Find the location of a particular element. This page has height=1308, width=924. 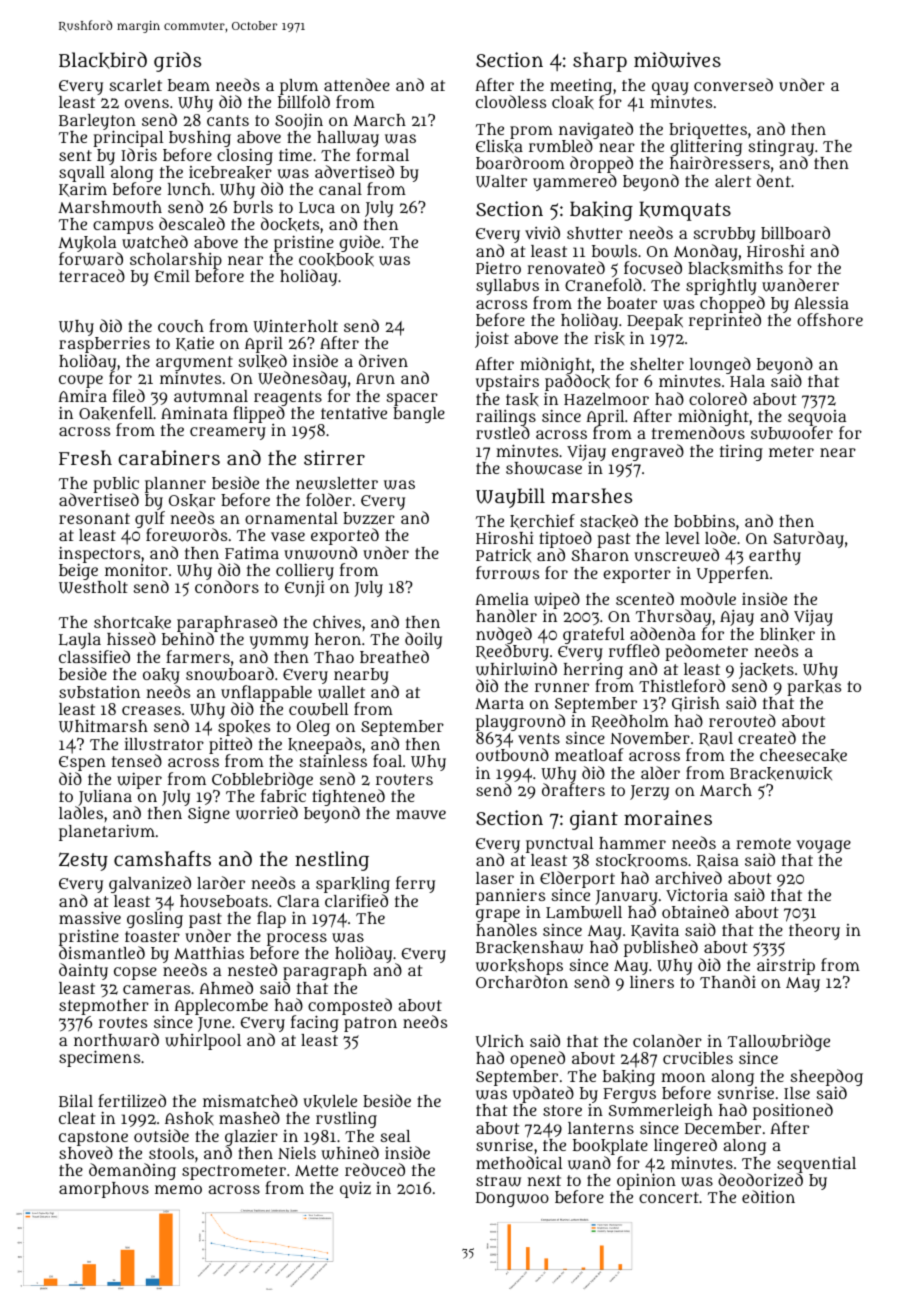

sequoia is located at coordinates (817, 418).
